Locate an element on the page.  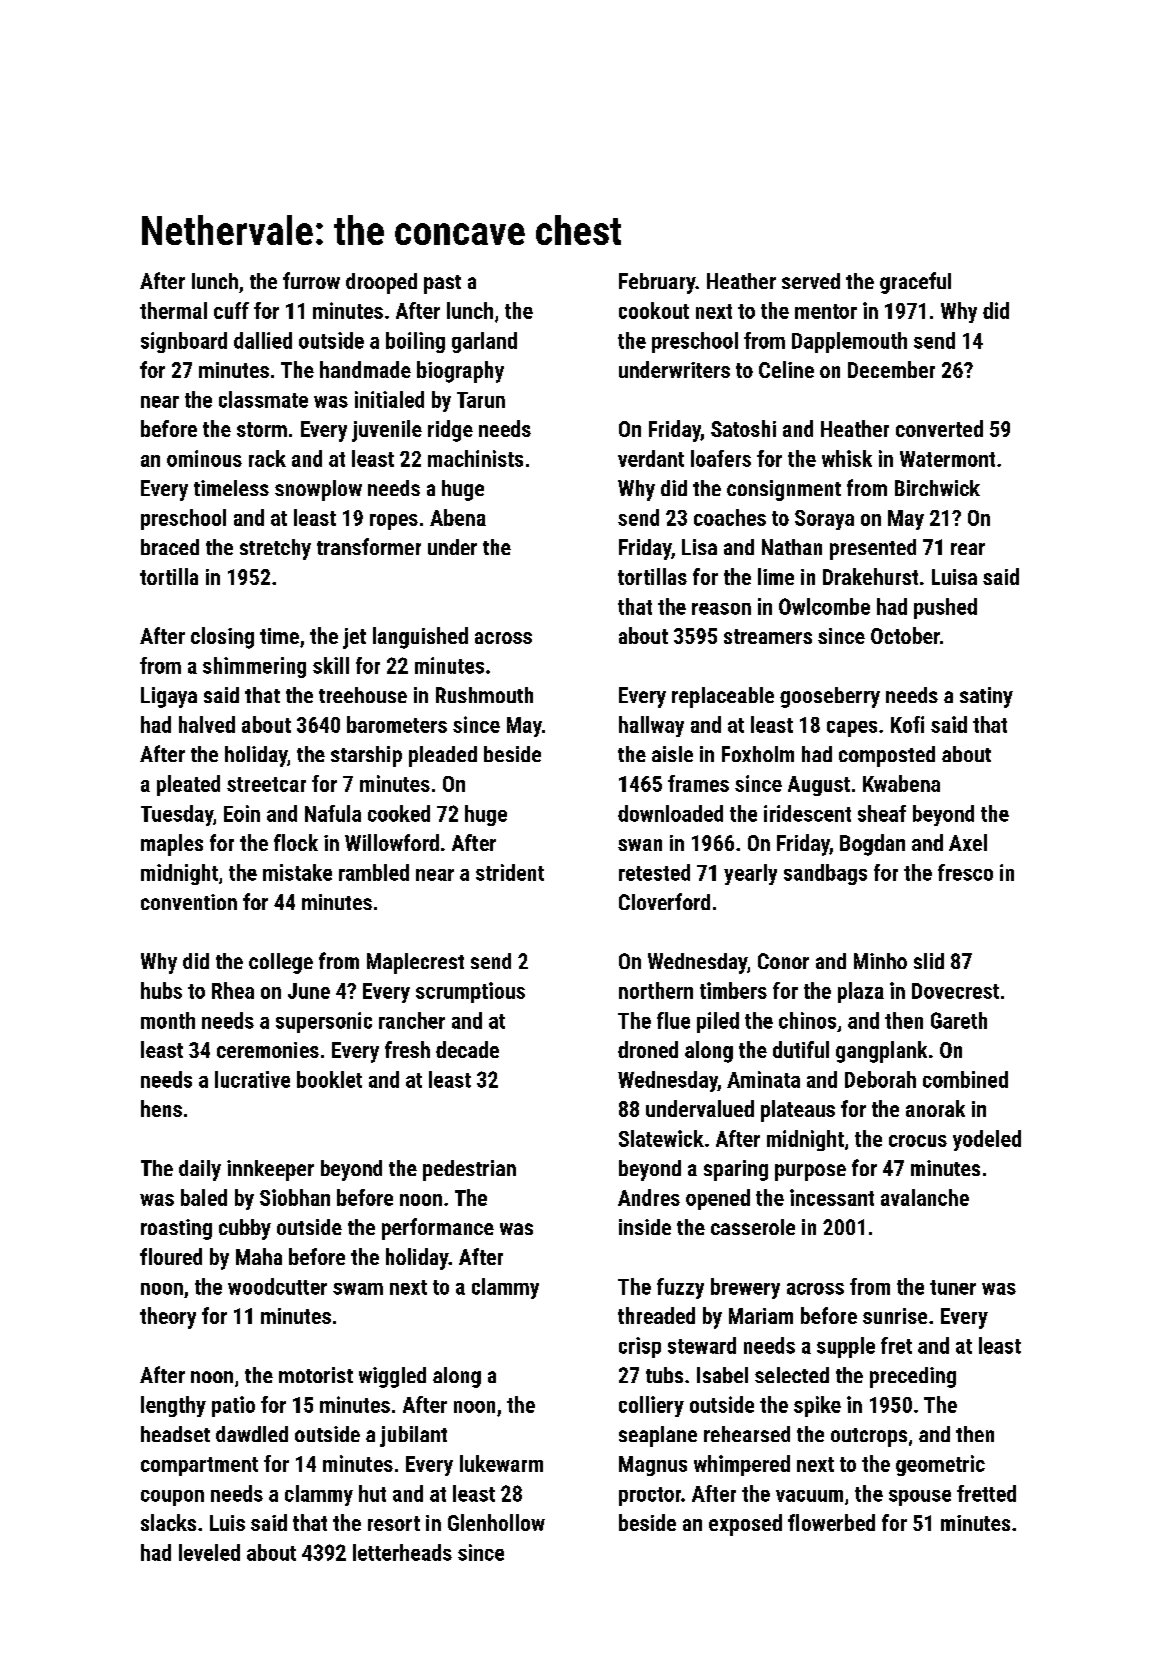
sandbags is located at coordinates (825, 874).
